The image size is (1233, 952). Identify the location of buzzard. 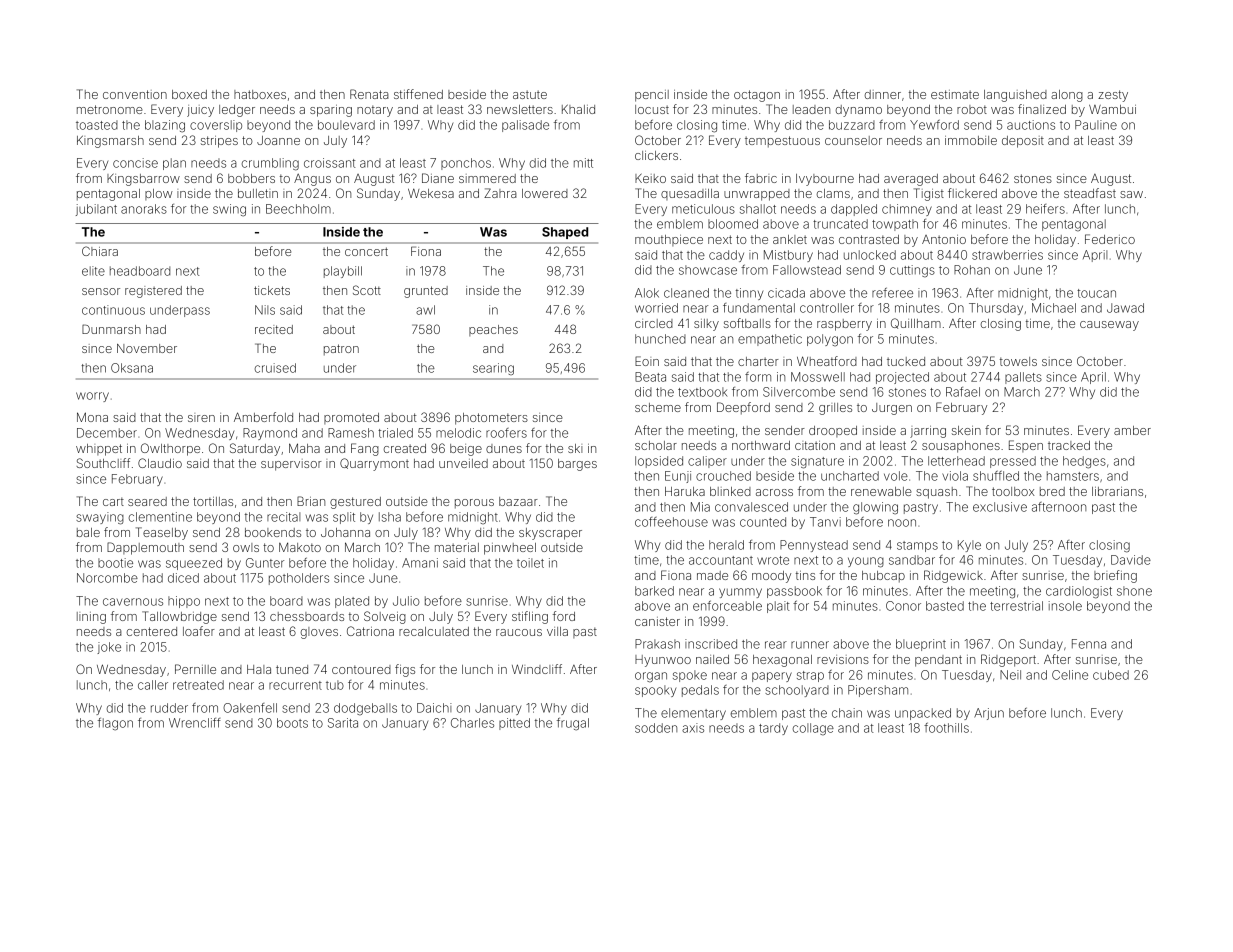
(852, 125).
